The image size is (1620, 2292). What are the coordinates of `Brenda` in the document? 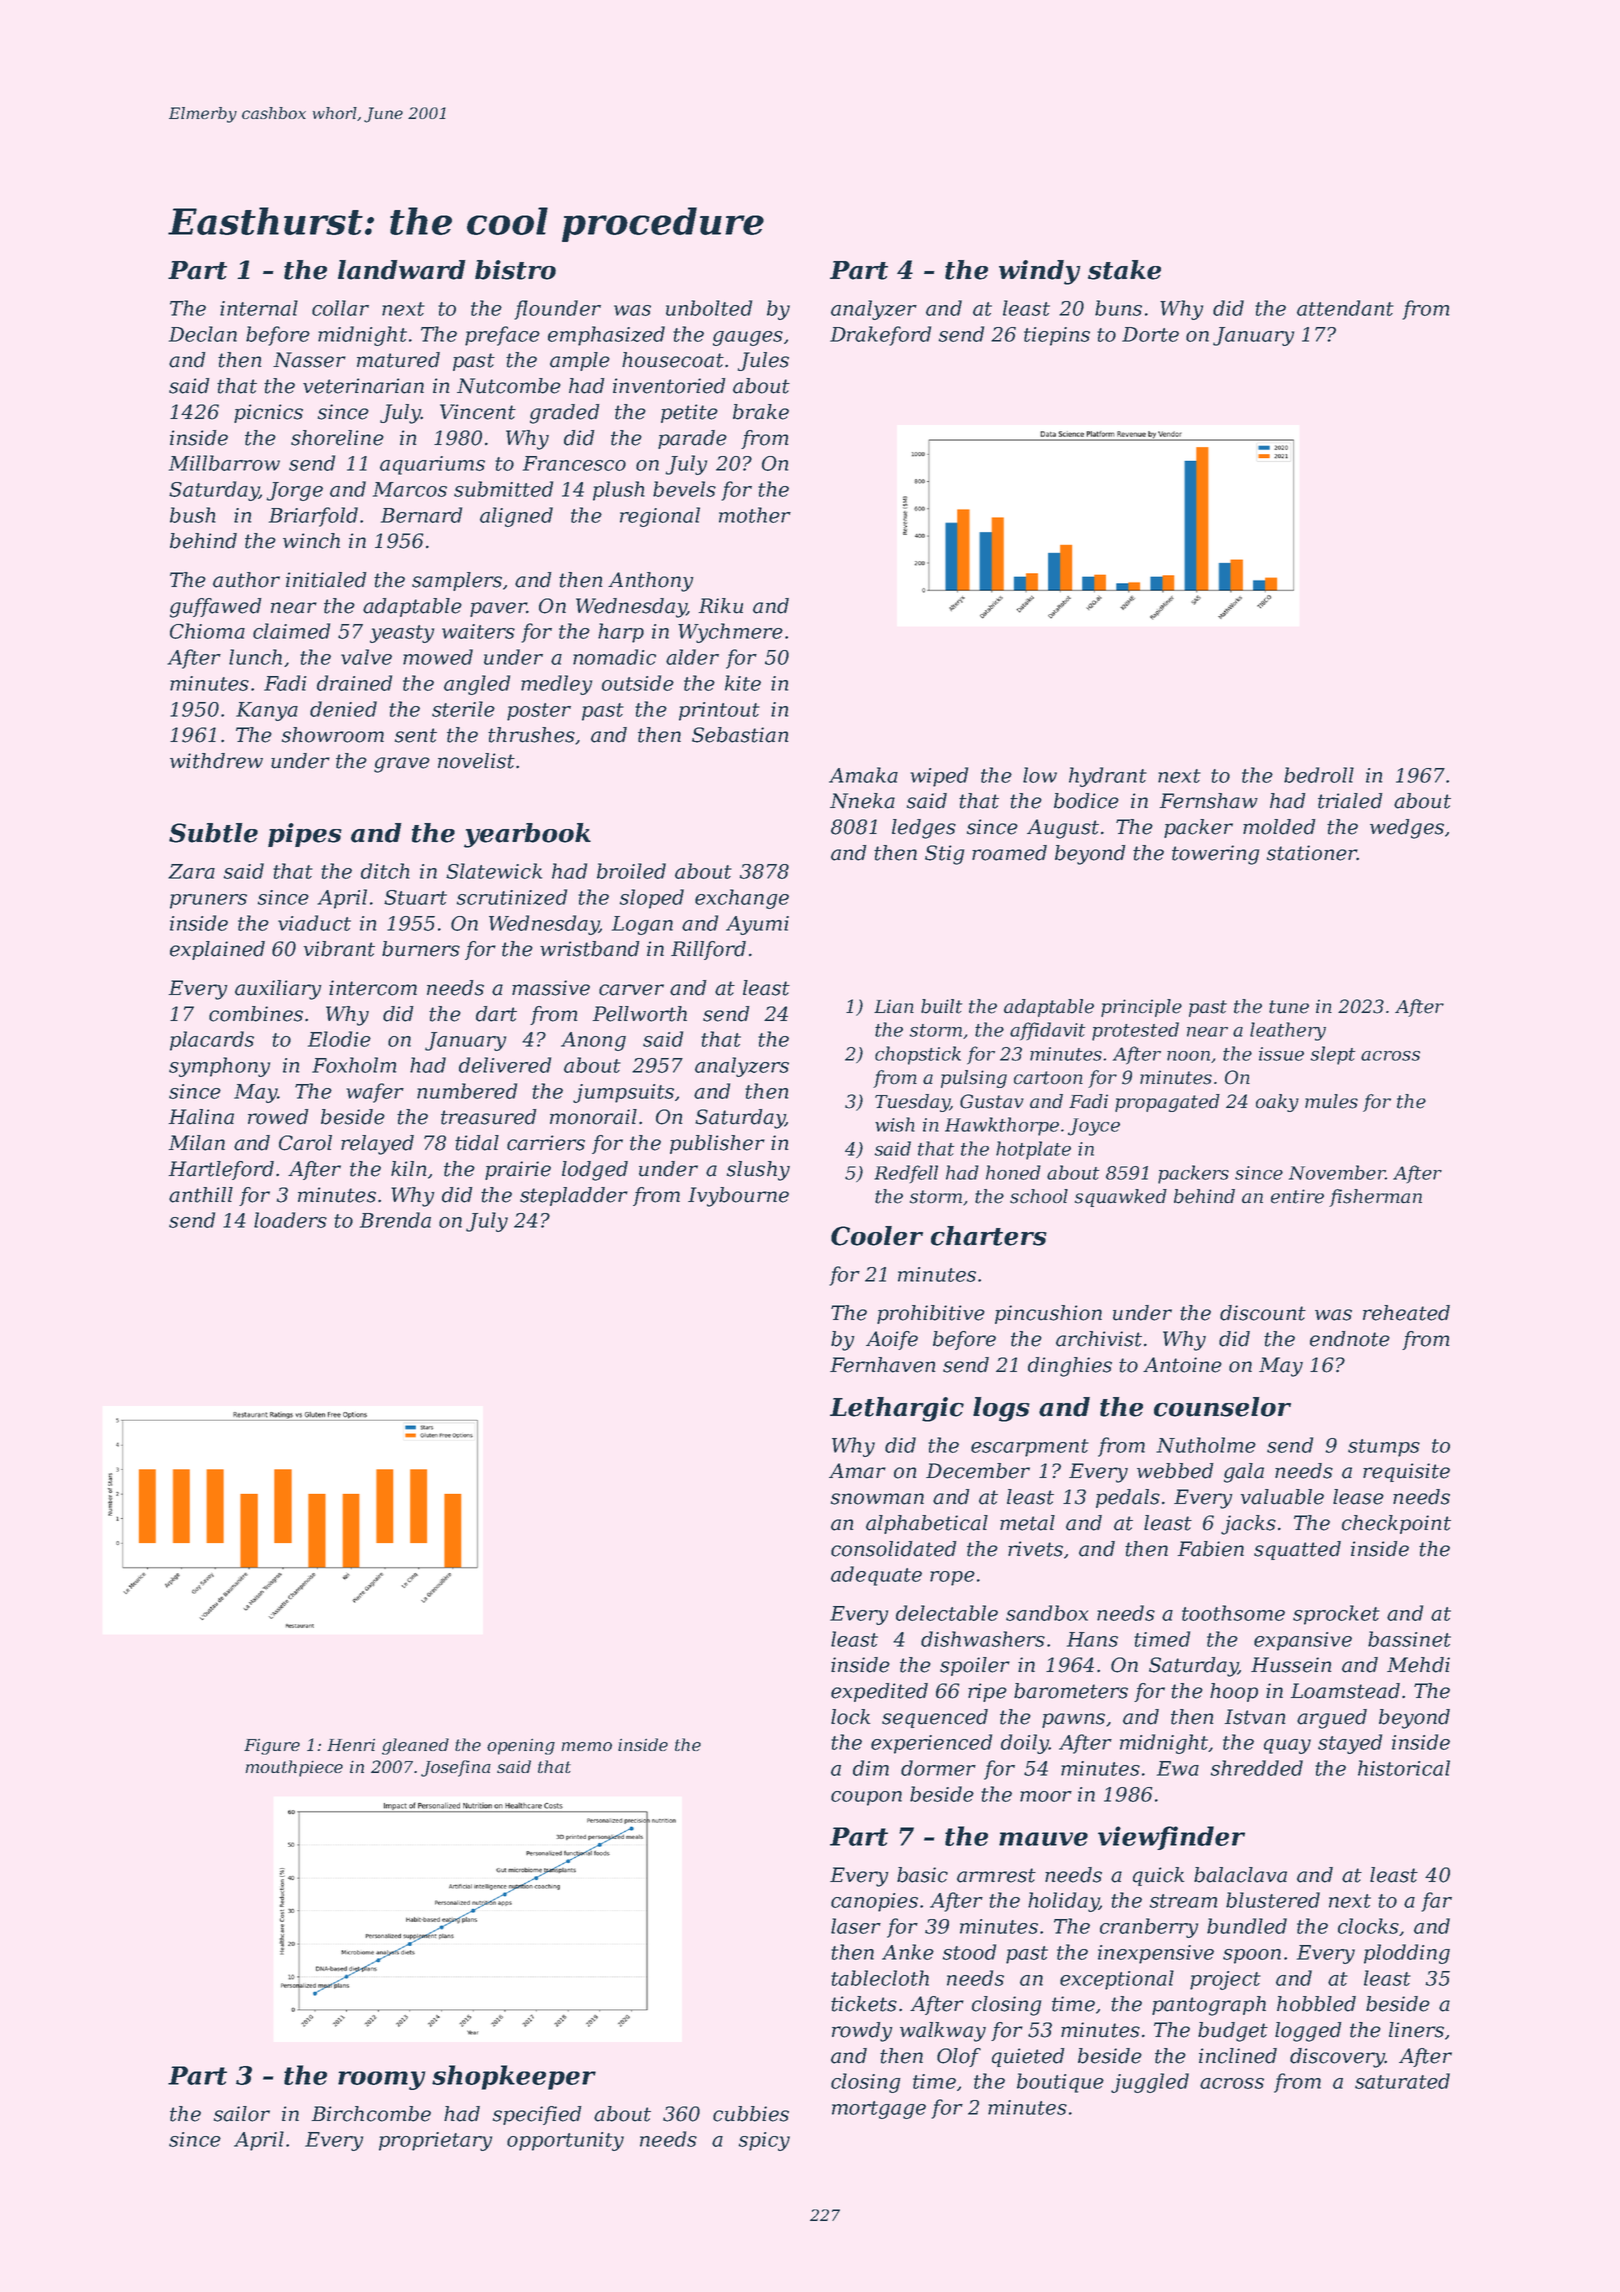 It's located at (395, 1220).
